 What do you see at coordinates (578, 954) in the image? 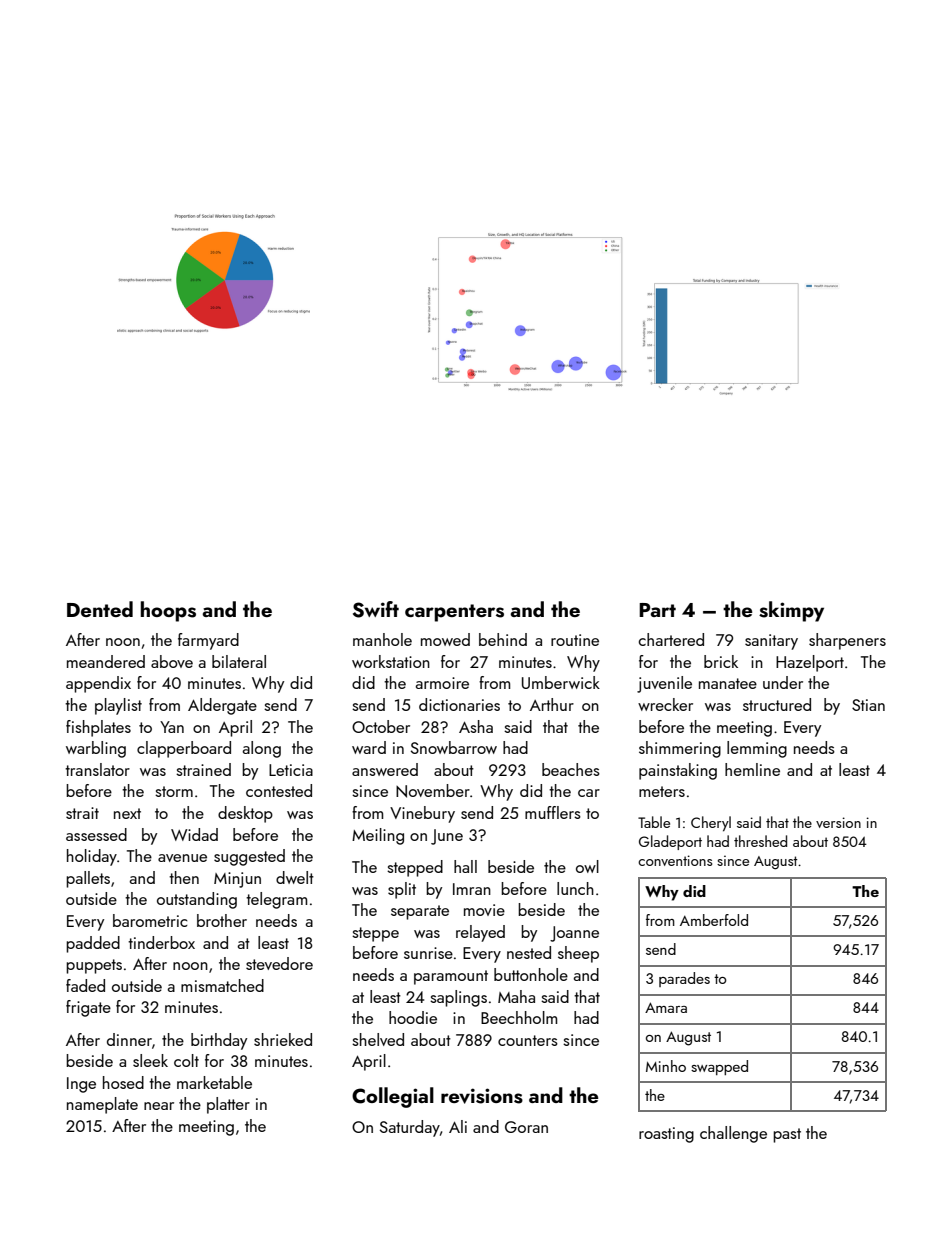
I see `sheep` at bounding box center [578, 954].
